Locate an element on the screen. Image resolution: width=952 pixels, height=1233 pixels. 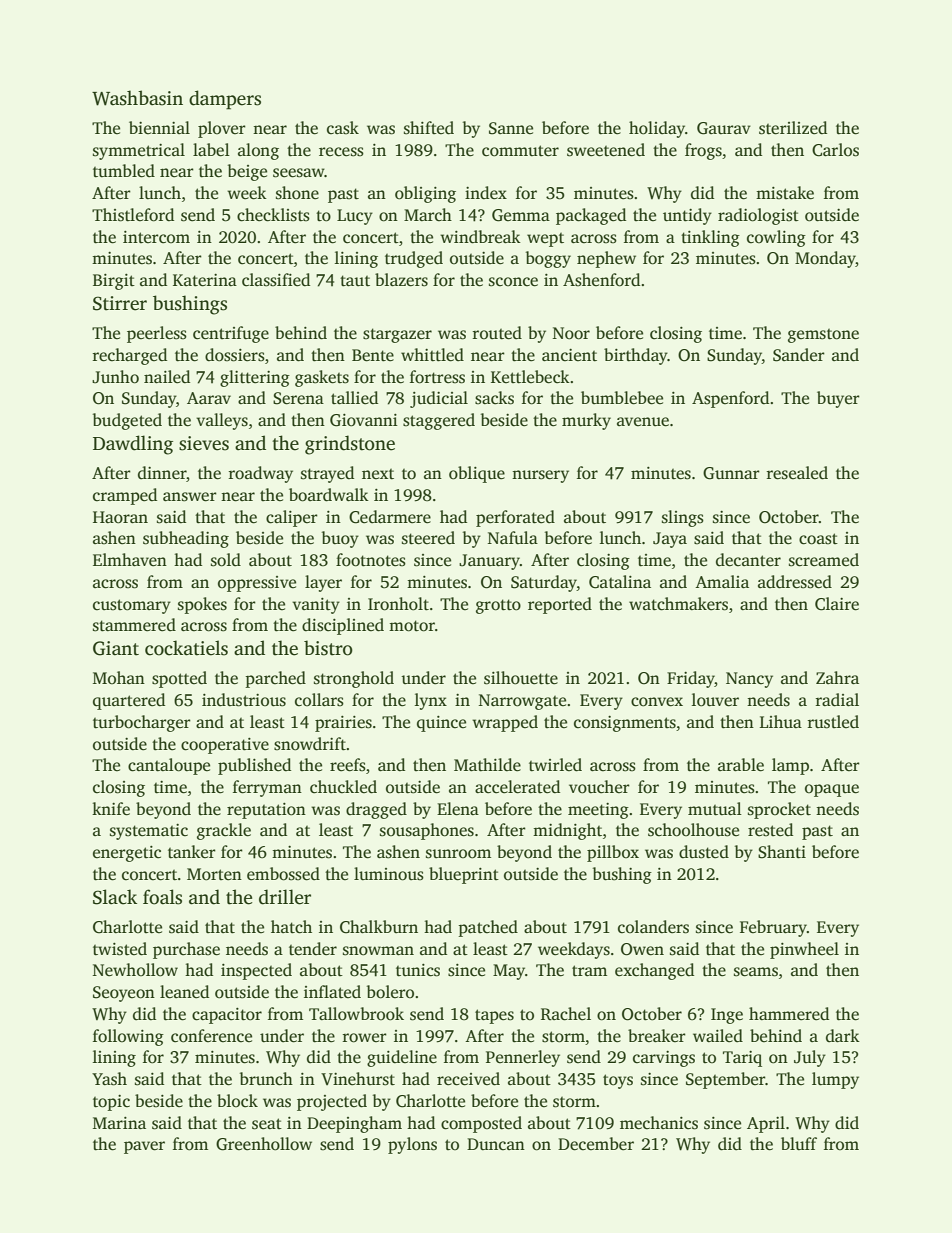
trudged is located at coordinates (414, 259).
